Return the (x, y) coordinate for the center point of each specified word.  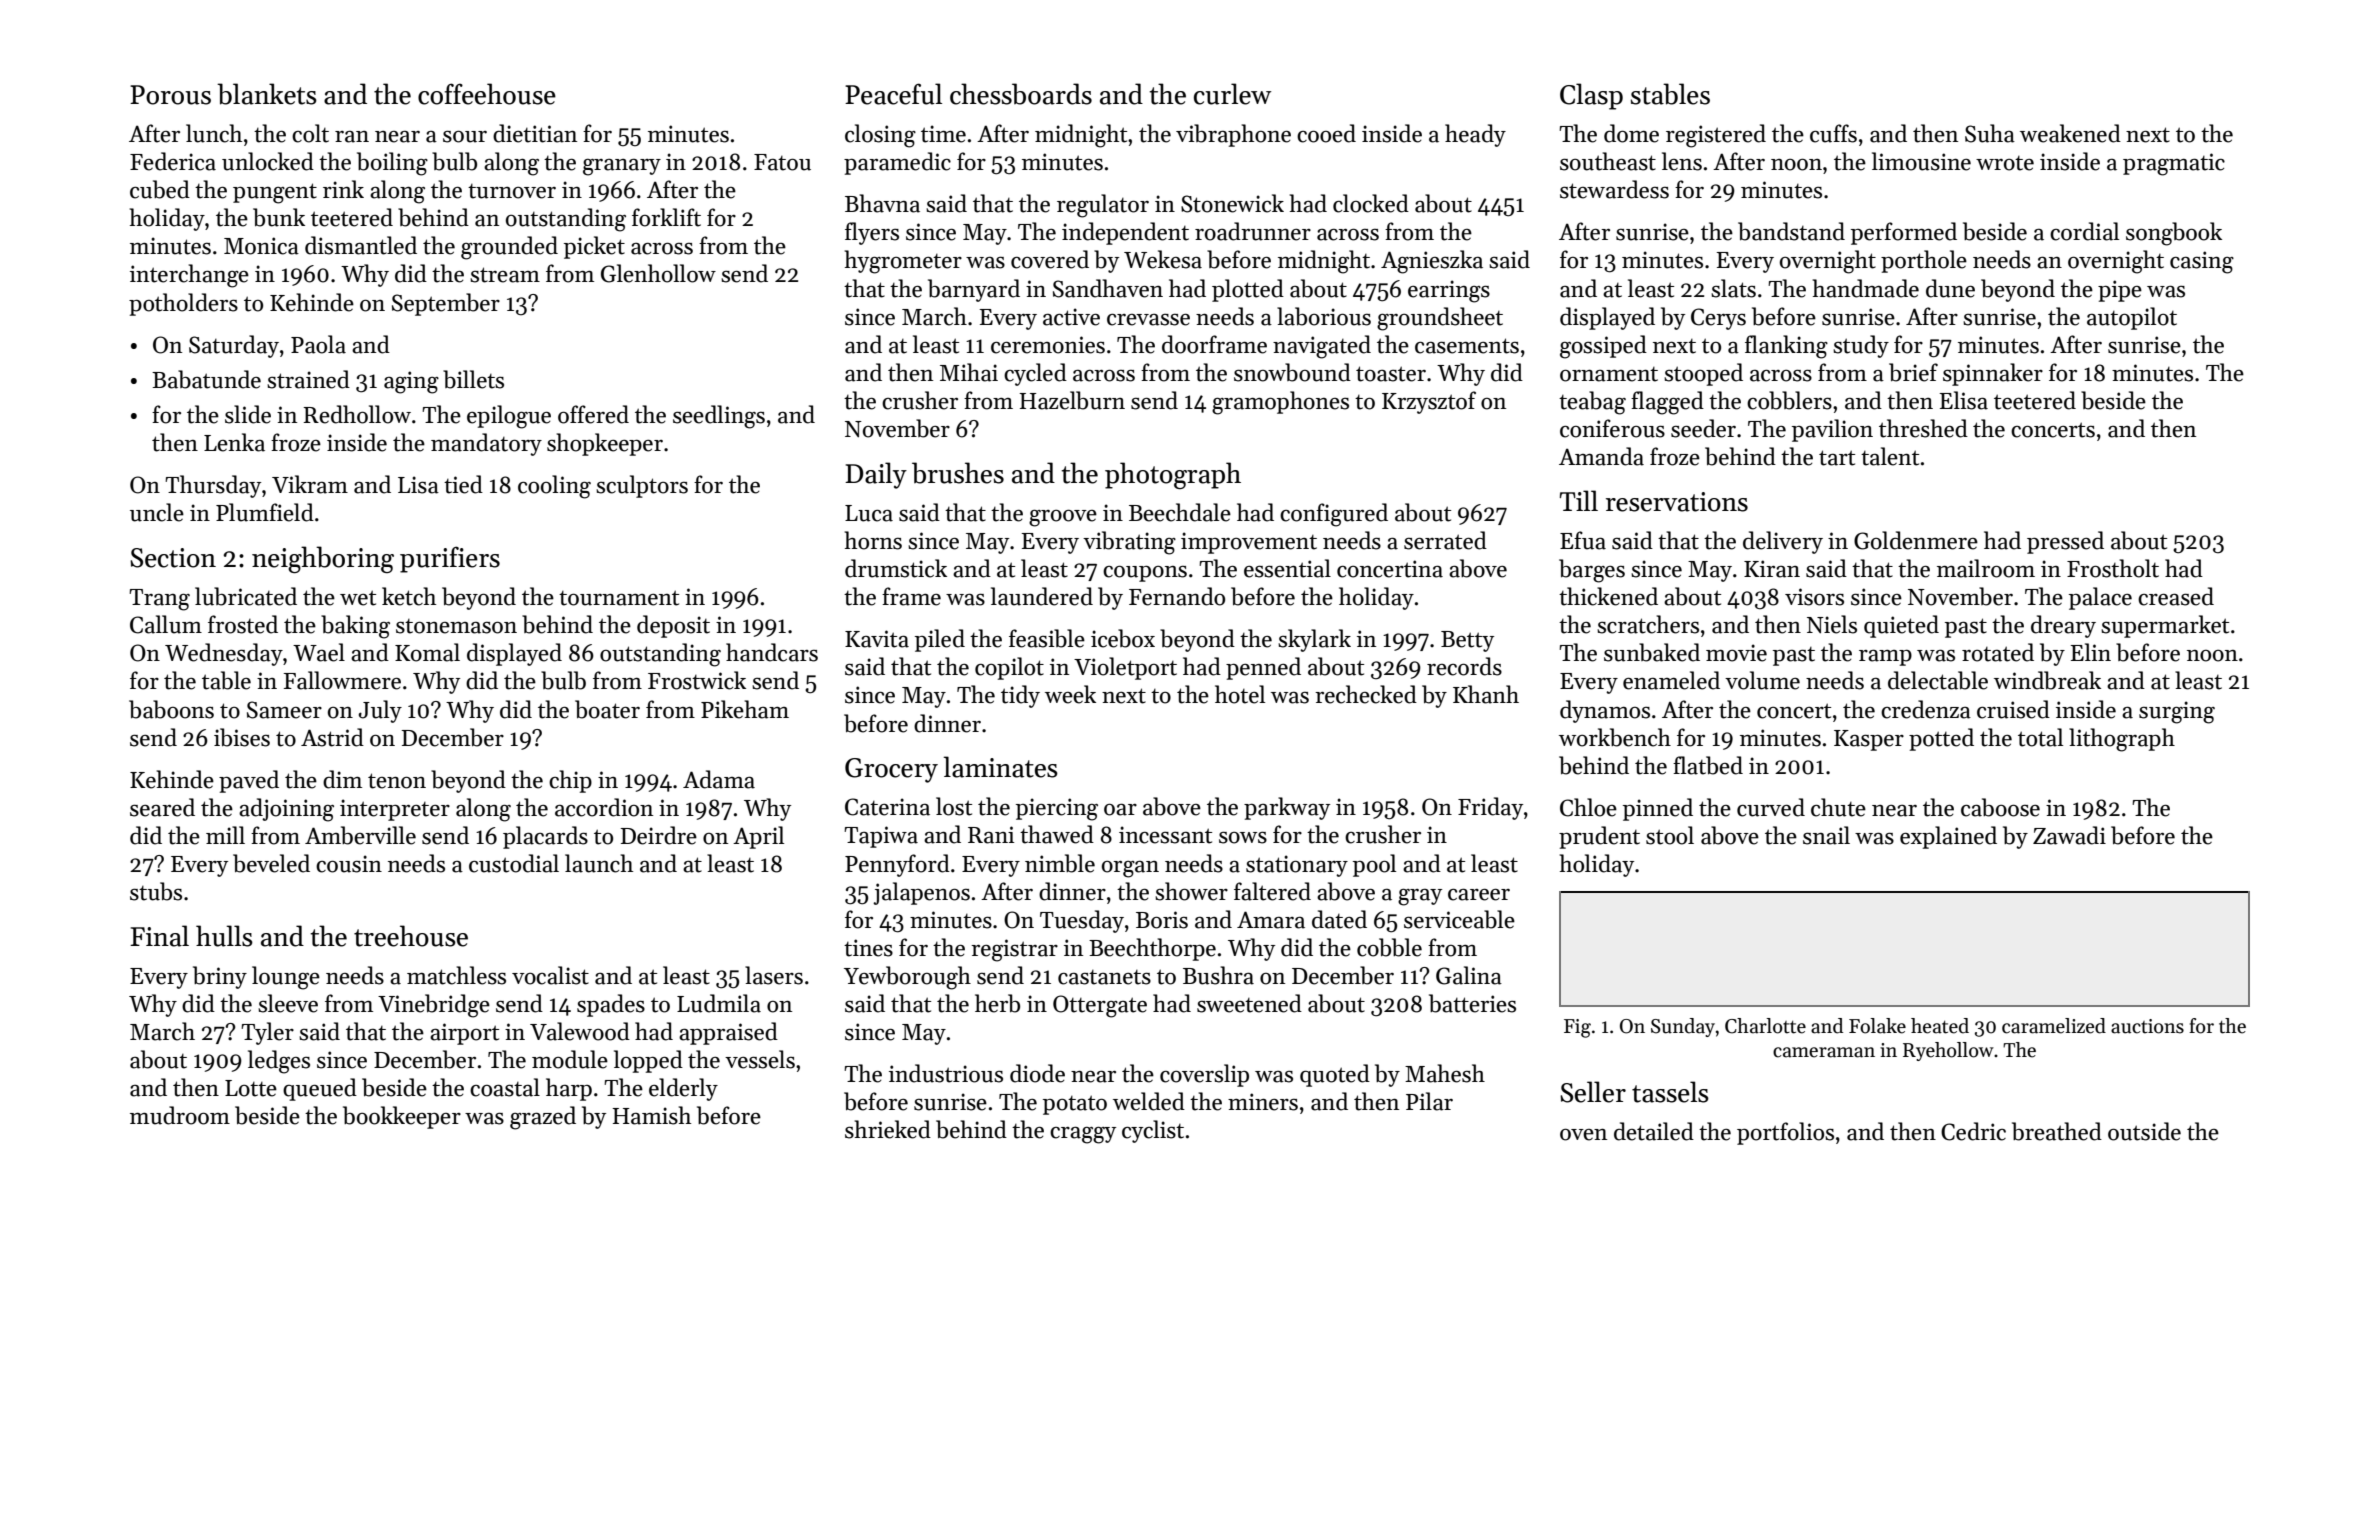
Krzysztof (1429, 402)
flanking (1786, 347)
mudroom (180, 1115)
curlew (1232, 94)
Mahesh (1445, 1073)
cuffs (1833, 133)
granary (622, 167)
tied (463, 484)
